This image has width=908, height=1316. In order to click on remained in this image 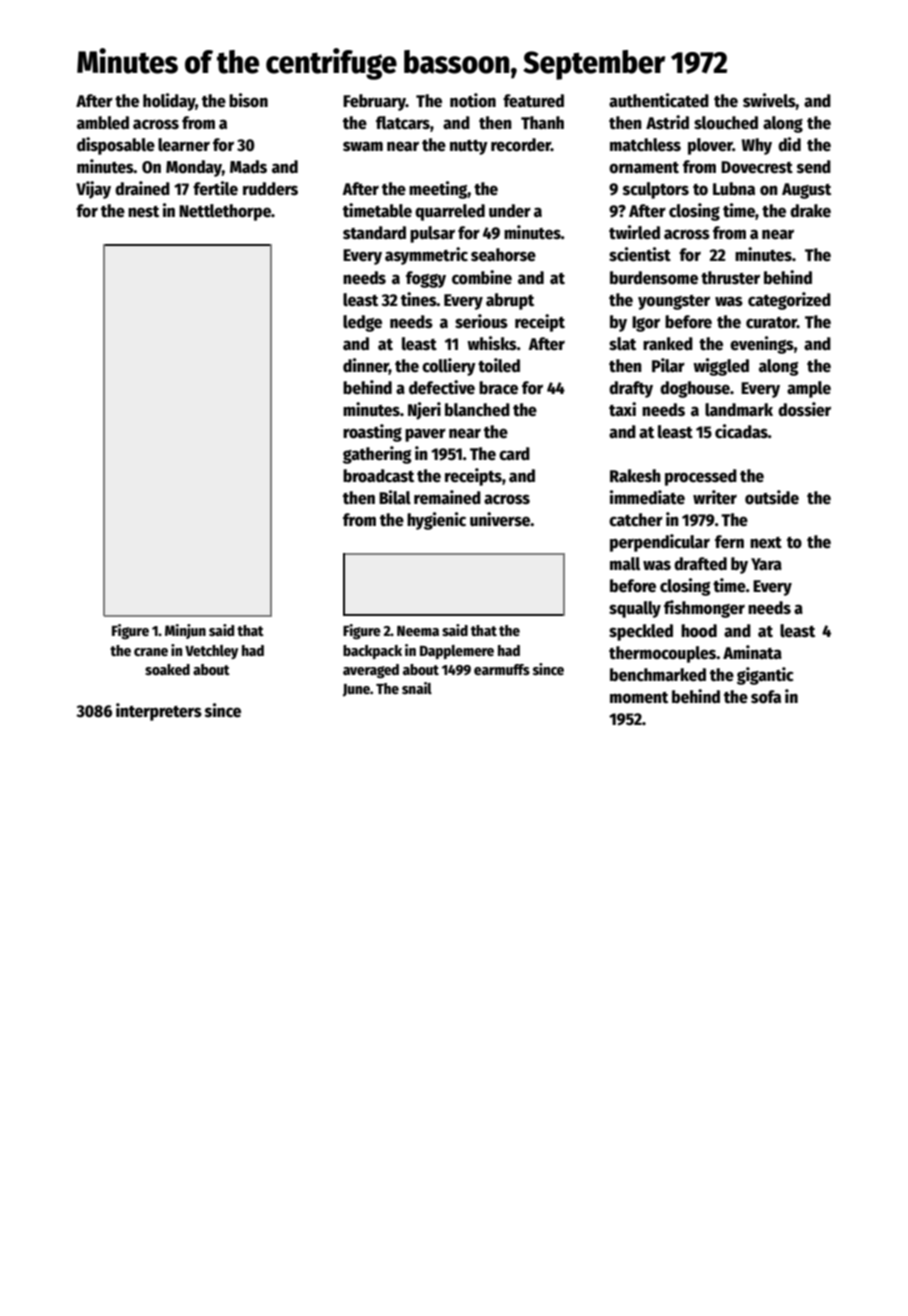, I will do `click(447, 497)`.
